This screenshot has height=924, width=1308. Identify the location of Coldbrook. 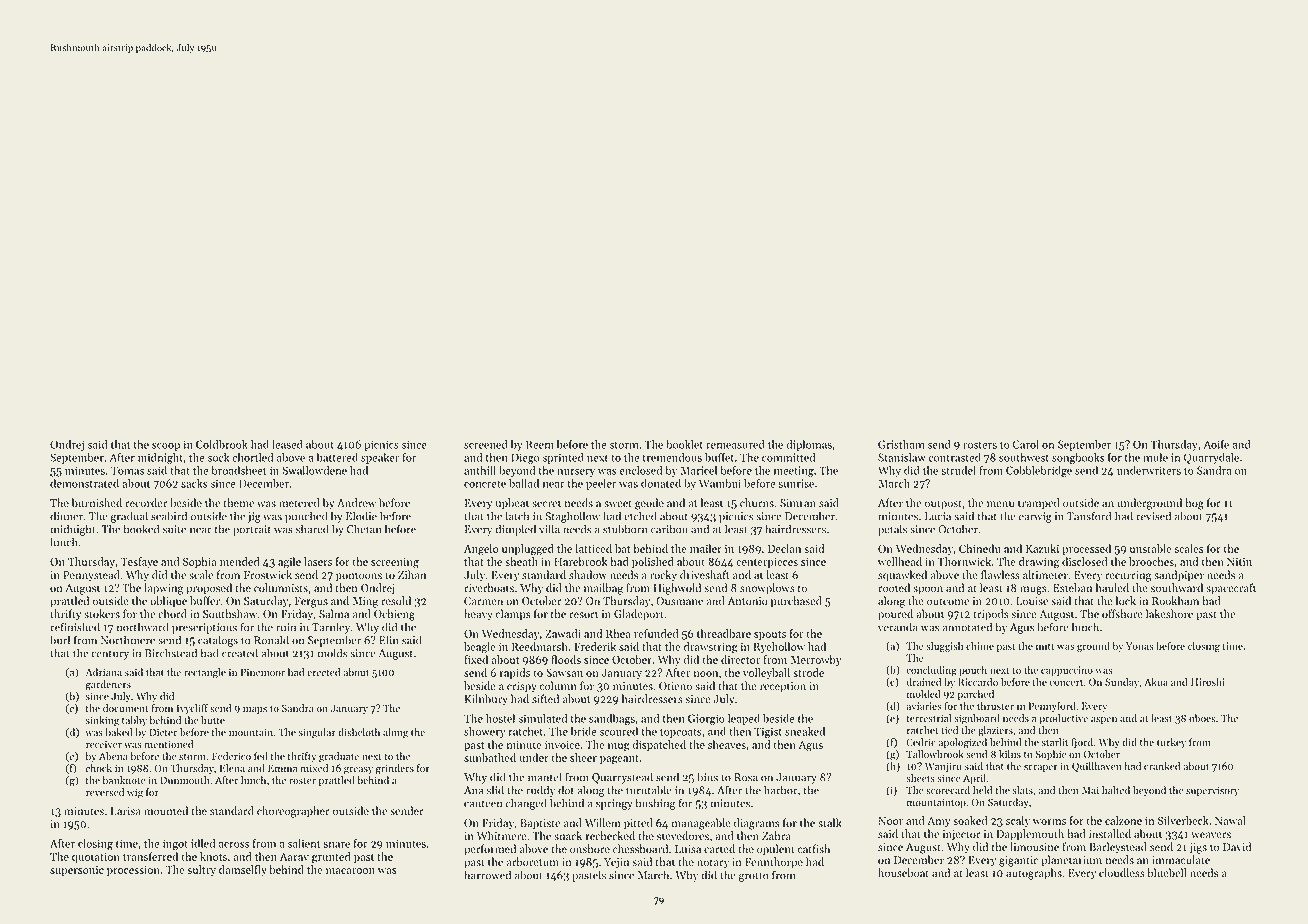
(222, 444).
